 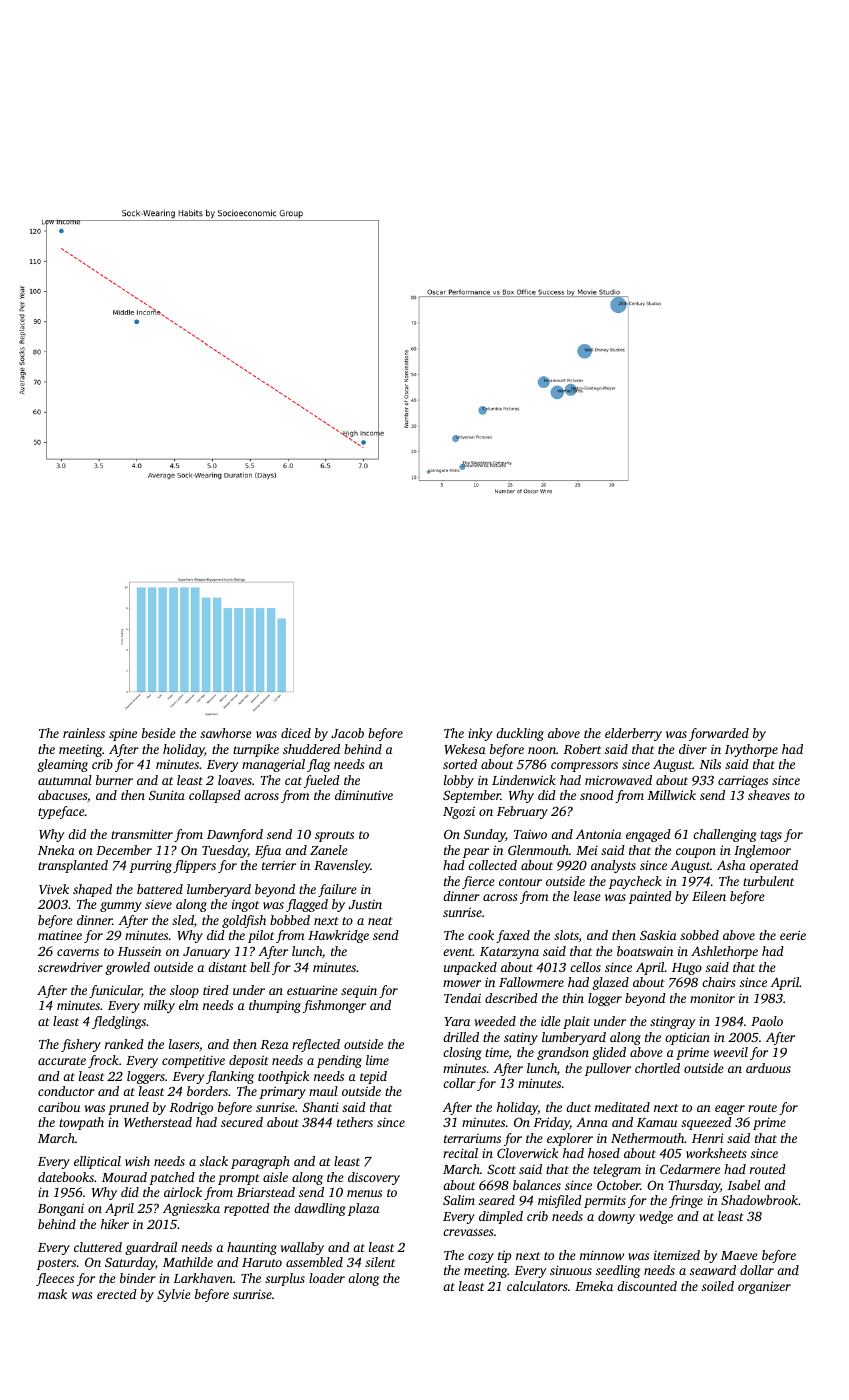 I want to click on forwarded, so click(x=719, y=734).
